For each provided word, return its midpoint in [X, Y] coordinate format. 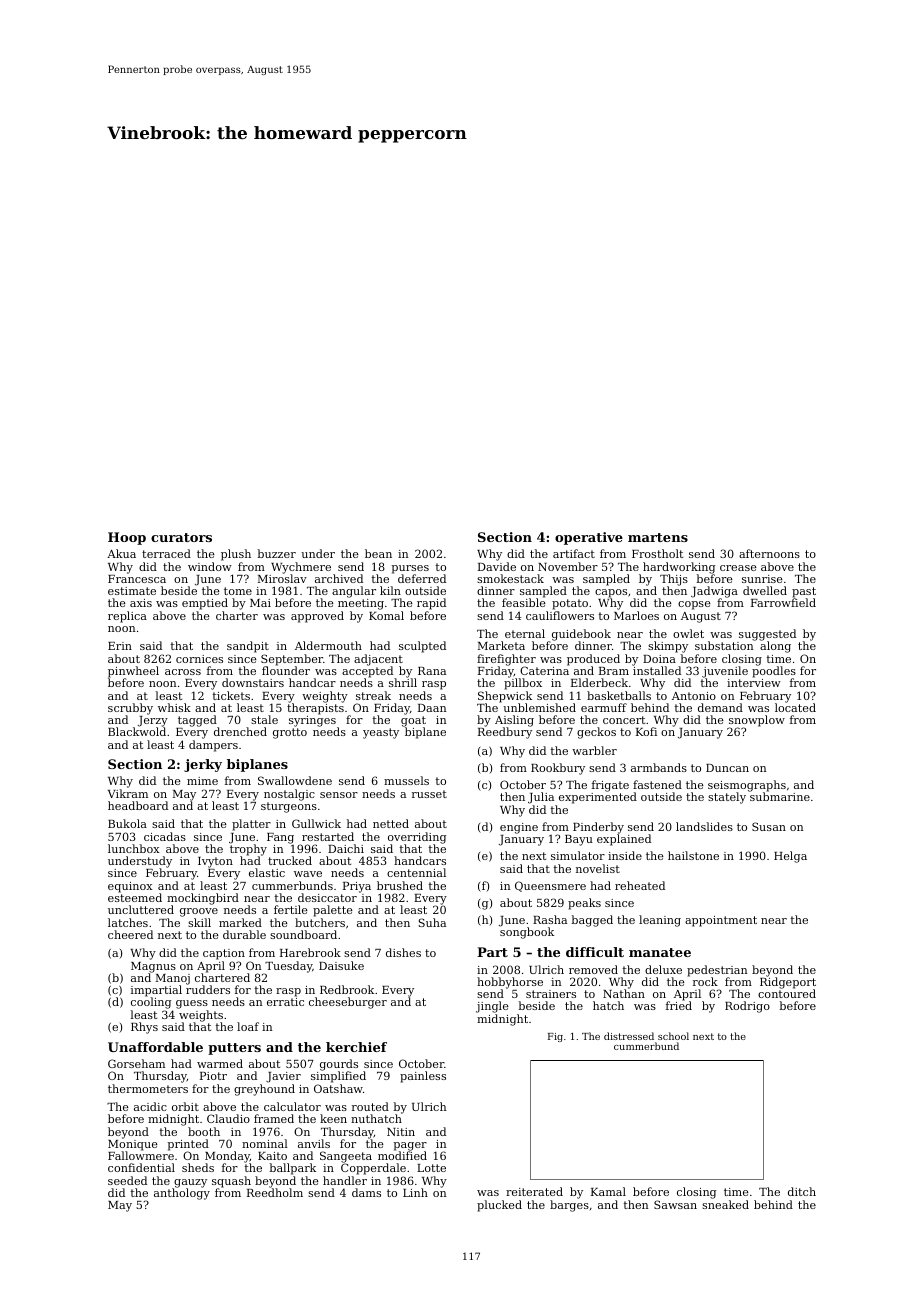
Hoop [127, 538]
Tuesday [288, 967]
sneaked [725, 1204]
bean [378, 553]
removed [593, 969]
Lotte [431, 1168]
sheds [198, 1167]
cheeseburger [348, 1003]
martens [658, 537]
